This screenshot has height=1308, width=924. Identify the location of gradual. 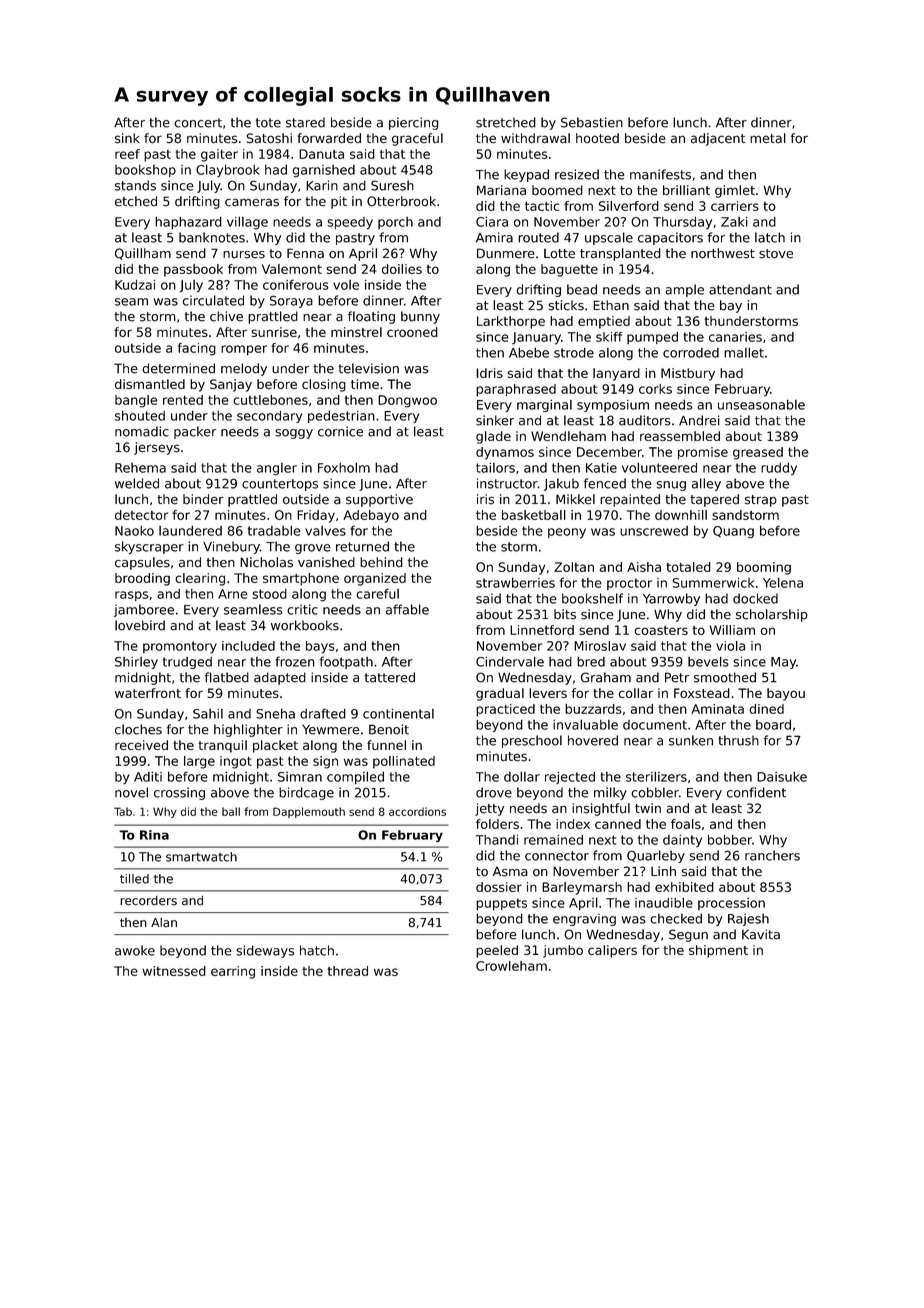
(500, 694).
